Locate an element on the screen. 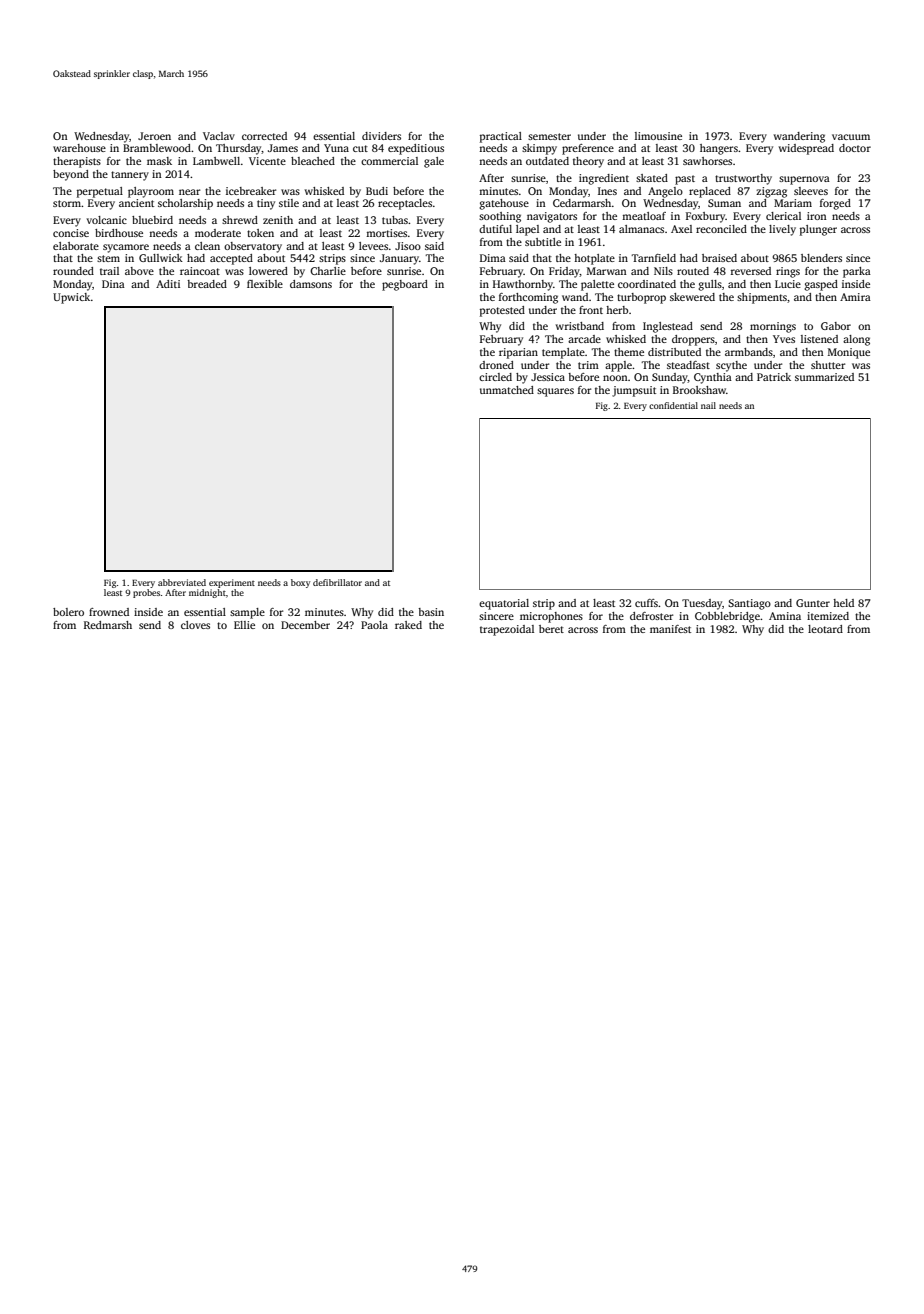 The height and width of the screenshot is (1314, 924). damsons is located at coordinates (311, 284).
